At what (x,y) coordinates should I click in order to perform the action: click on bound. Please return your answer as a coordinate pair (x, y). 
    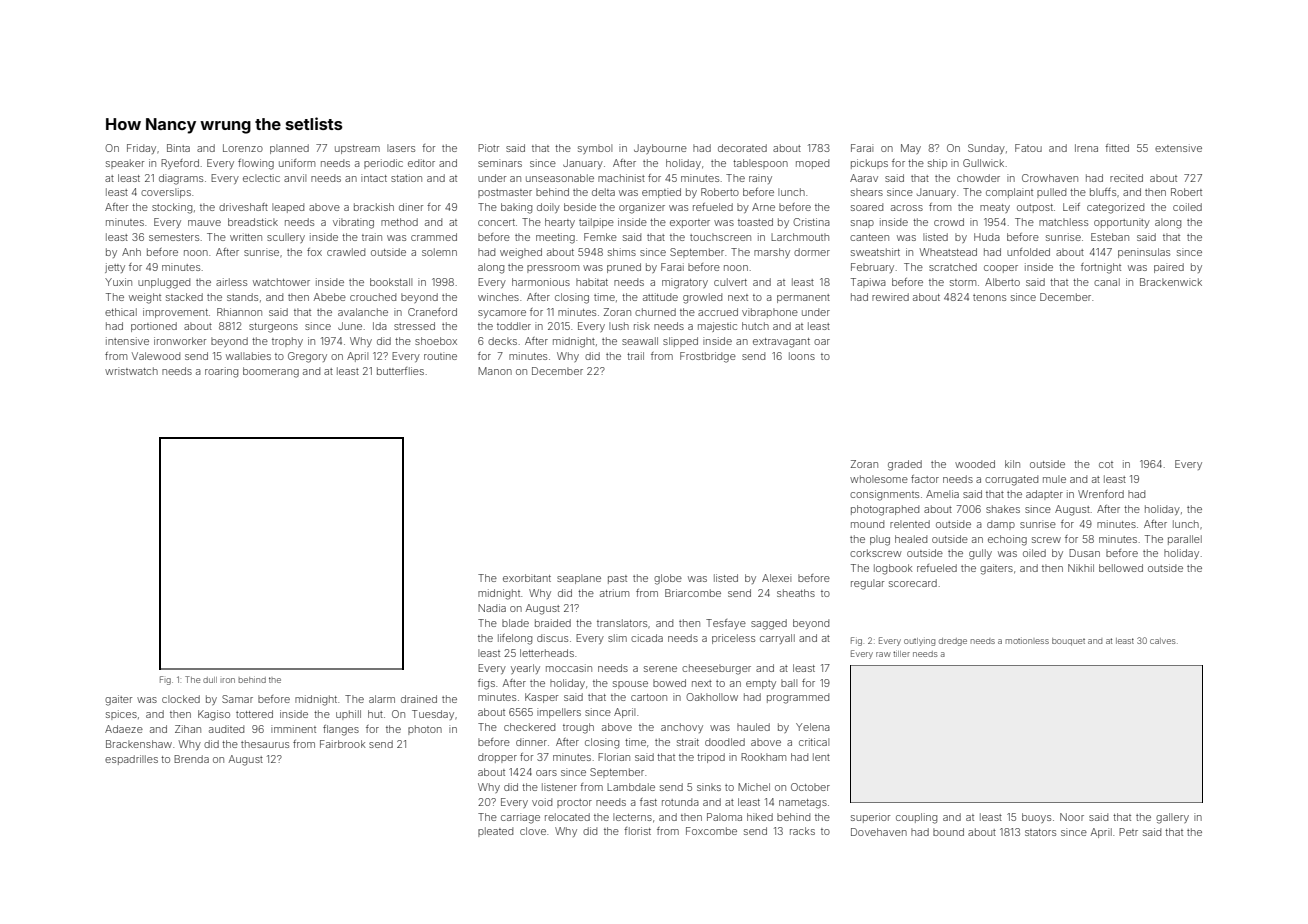
    Looking at the image, I should click on (948, 832).
